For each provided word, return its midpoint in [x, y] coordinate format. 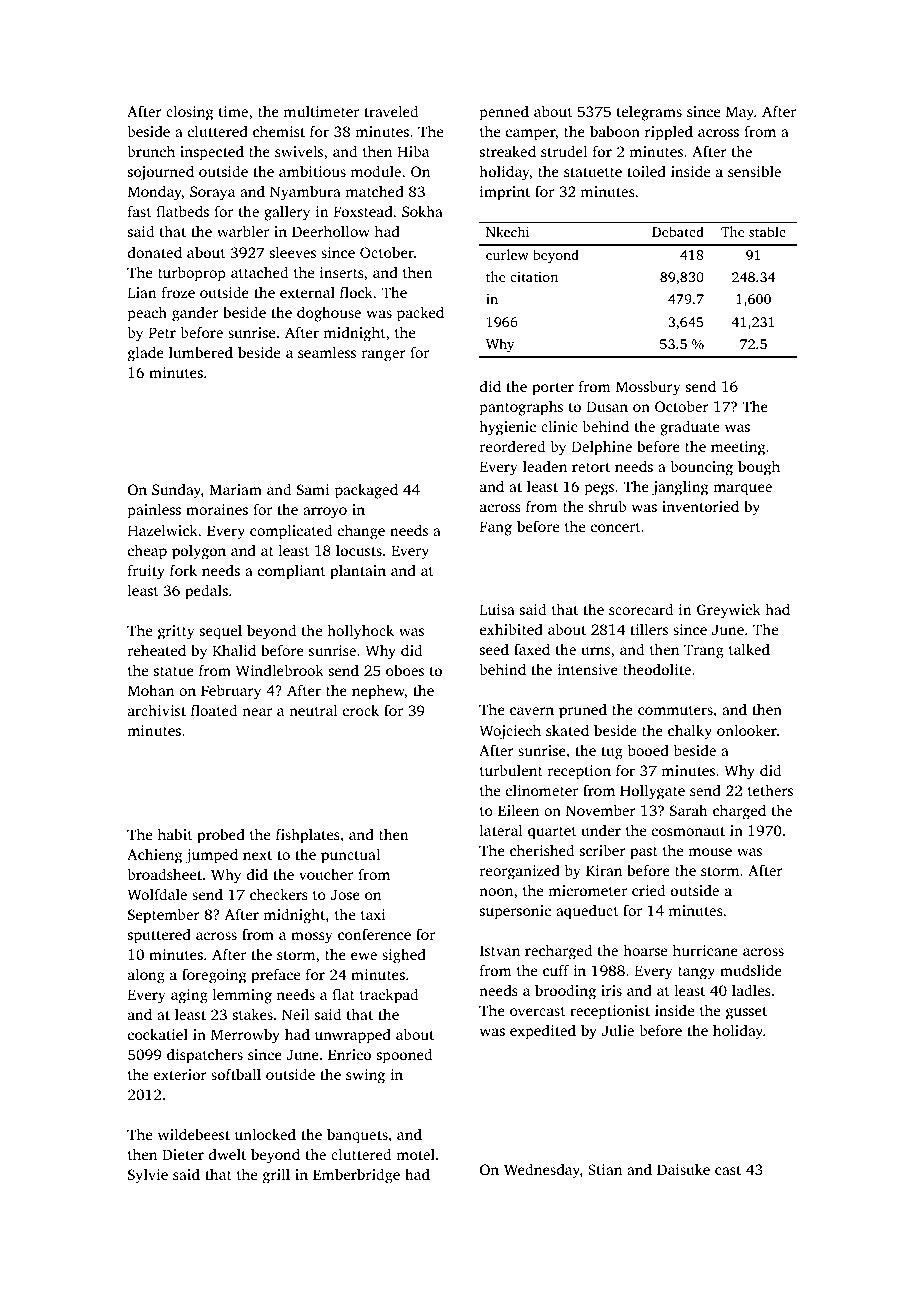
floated [214, 710]
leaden [545, 466]
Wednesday [542, 1171]
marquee [742, 490]
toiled [646, 171]
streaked [508, 151]
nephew [378, 692]
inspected [212, 153]
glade [146, 354]
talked [749, 649]
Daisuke [683, 1169]
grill [276, 1176]
